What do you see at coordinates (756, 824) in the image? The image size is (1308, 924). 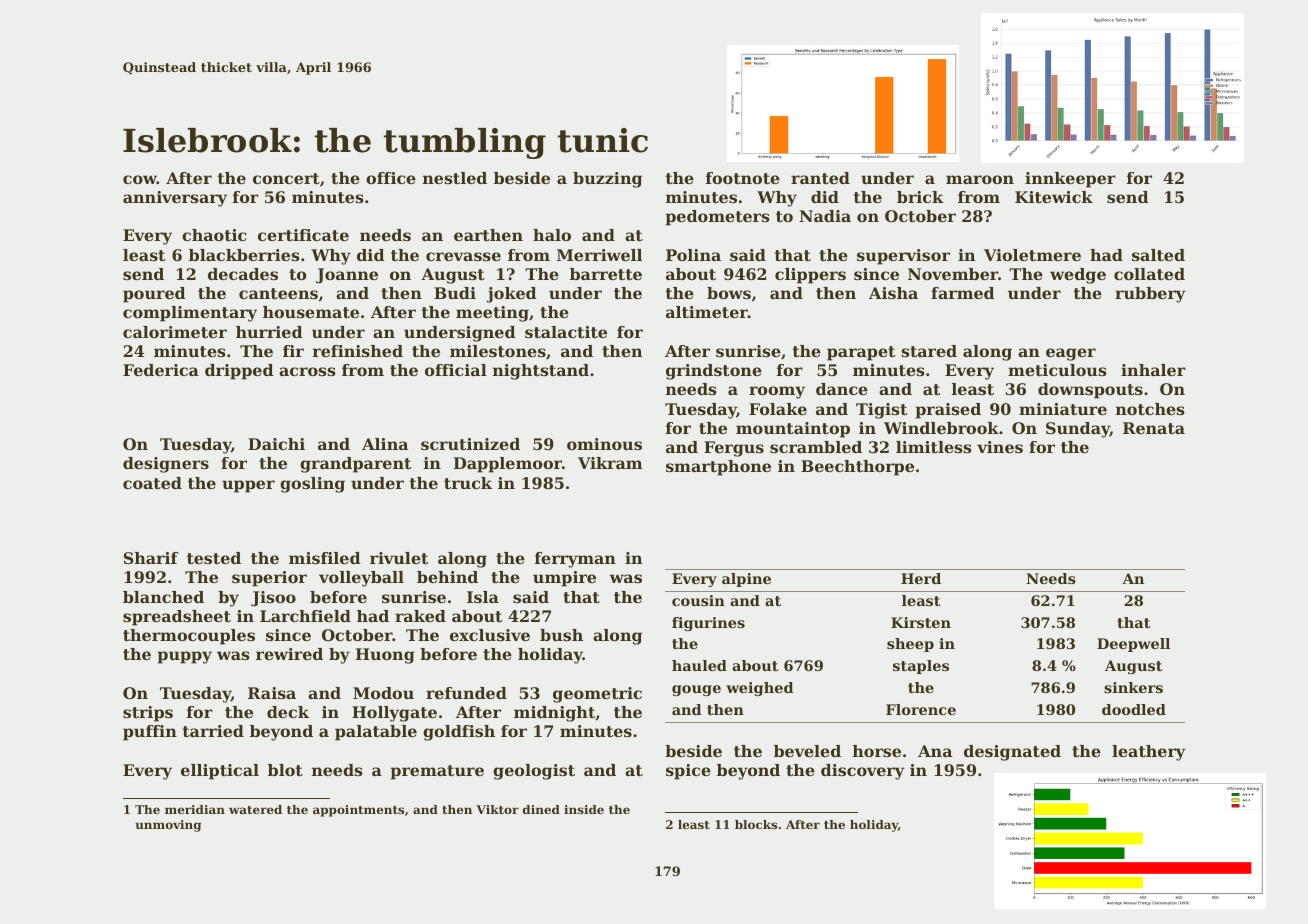 I see `blocks` at bounding box center [756, 824].
